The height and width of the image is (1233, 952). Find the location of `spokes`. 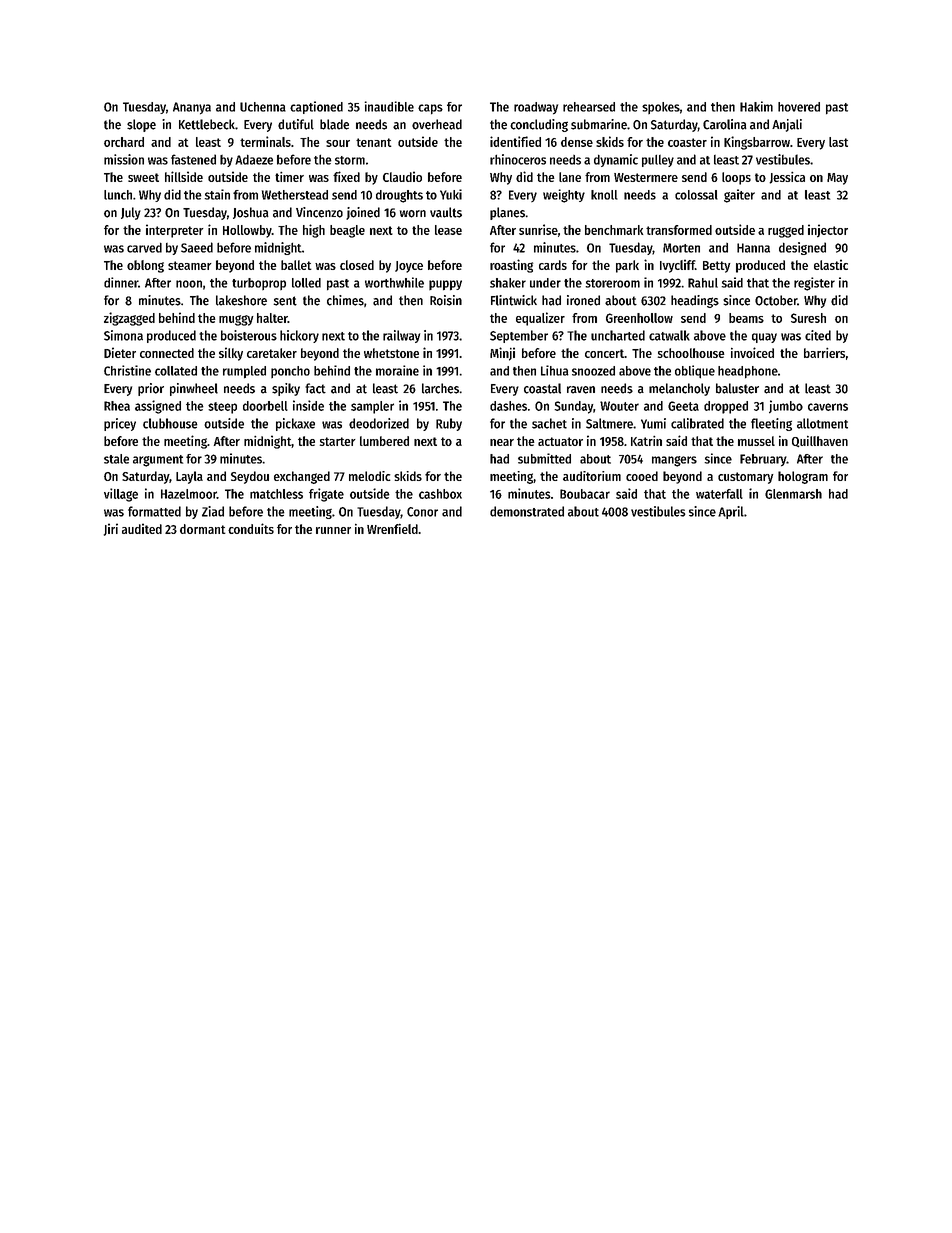

spokes is located at coordinates (661, 108).
